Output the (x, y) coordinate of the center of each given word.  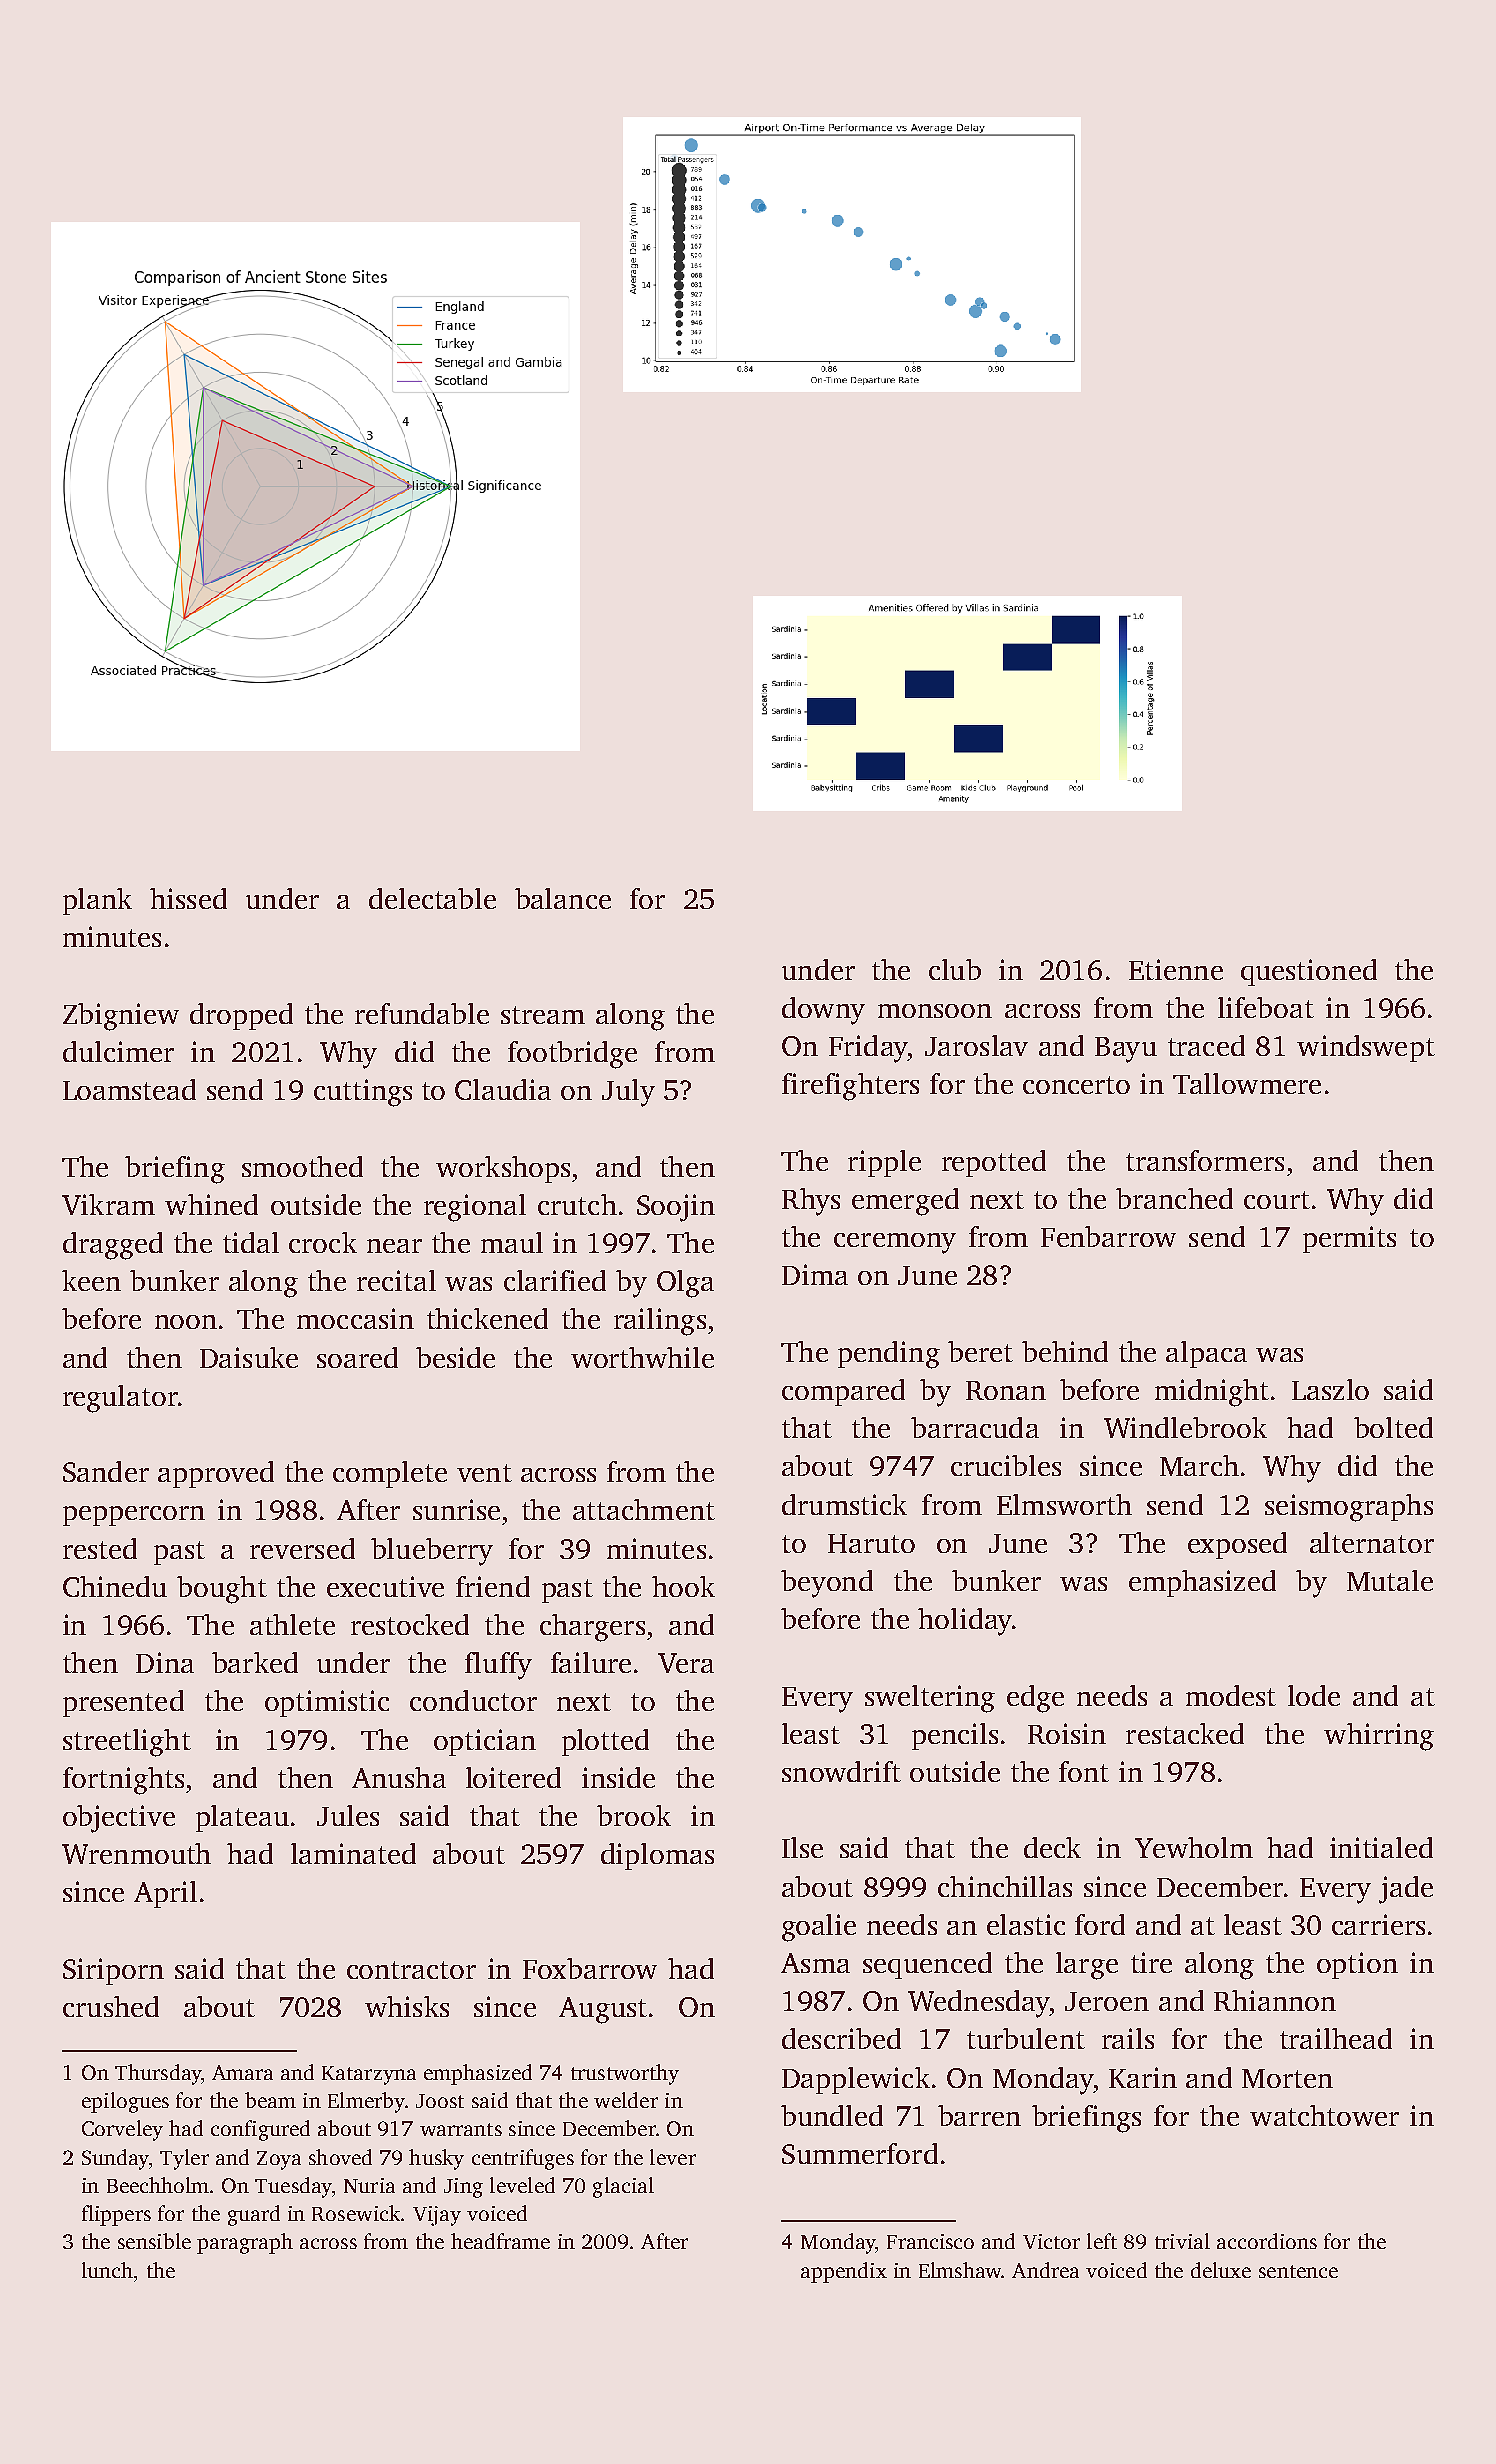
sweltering (930, 1699)
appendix (844, 2272)
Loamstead (129, 1089)
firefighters (850, 1087)
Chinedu (115, 1586)
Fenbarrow (1108, 1236)
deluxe (1221, 2270)
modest (1231, 1695)
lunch (107, 2270)
